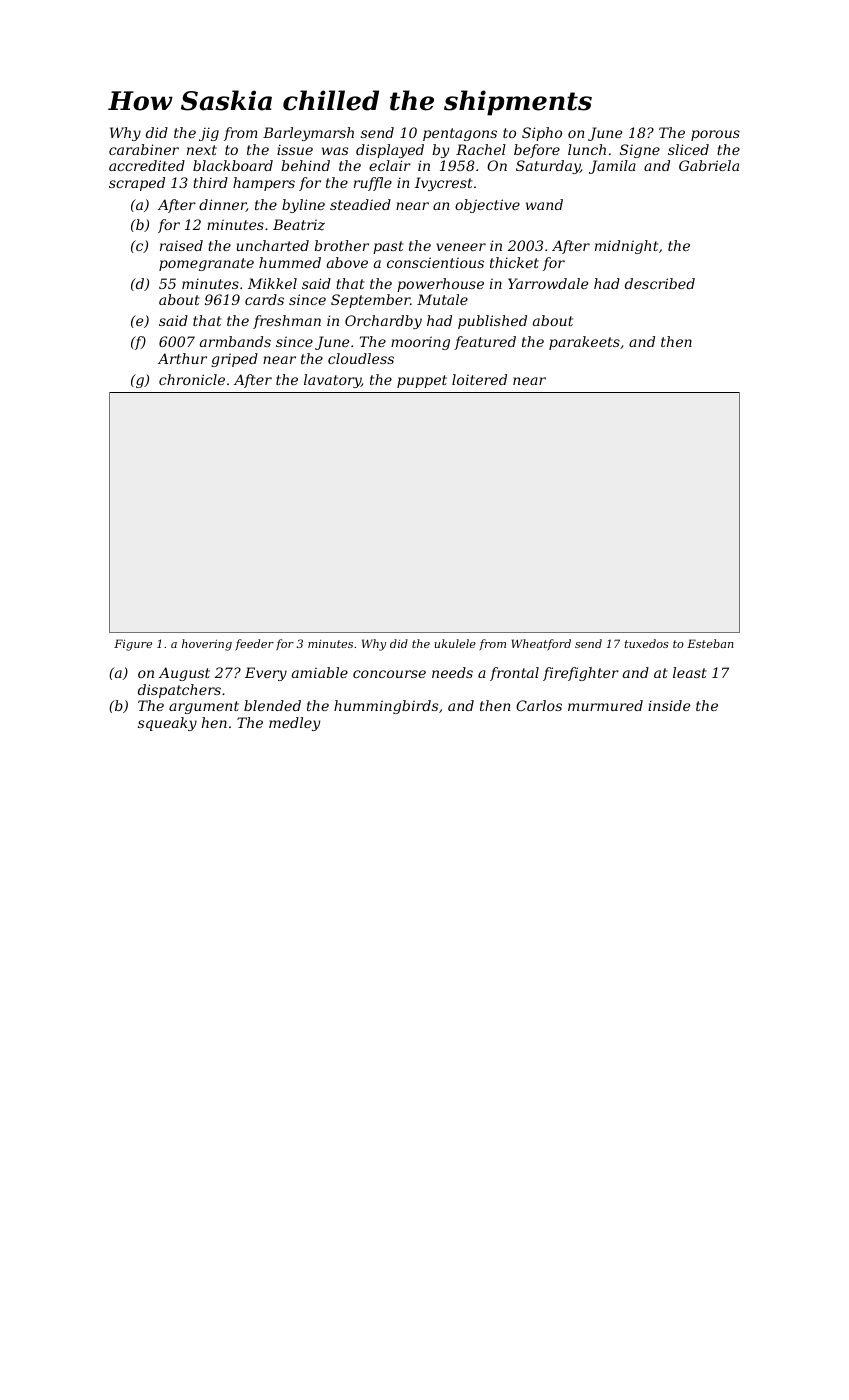 Image resolution: width=849 pixels, height=1400 pixels. What do you see at coordinates (715, 135) in the screenshot?
I see `porous` at bounding box center [715, 135].
